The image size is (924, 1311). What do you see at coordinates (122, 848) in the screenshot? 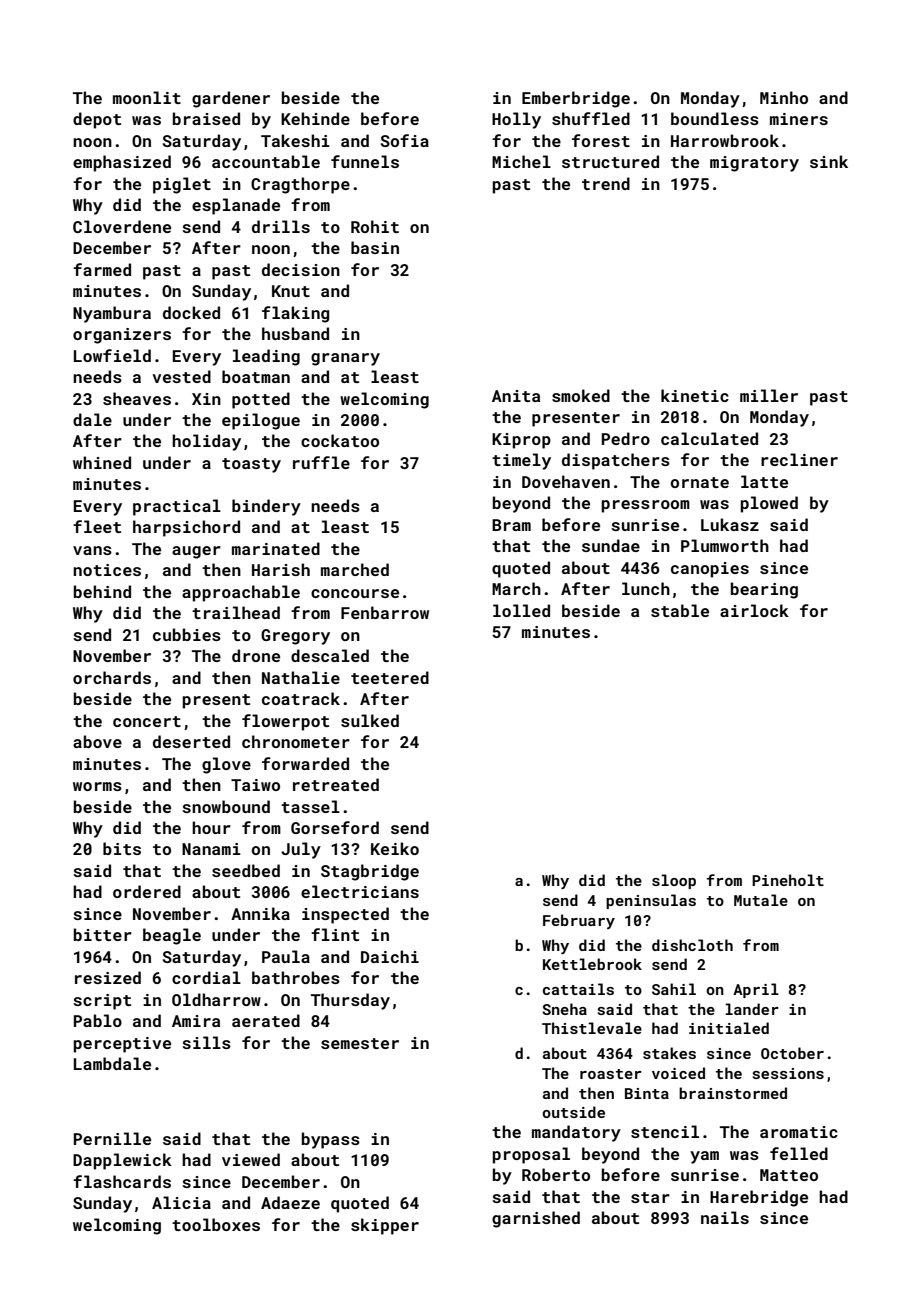
I see `bits` at bounding box center [122, 848].
